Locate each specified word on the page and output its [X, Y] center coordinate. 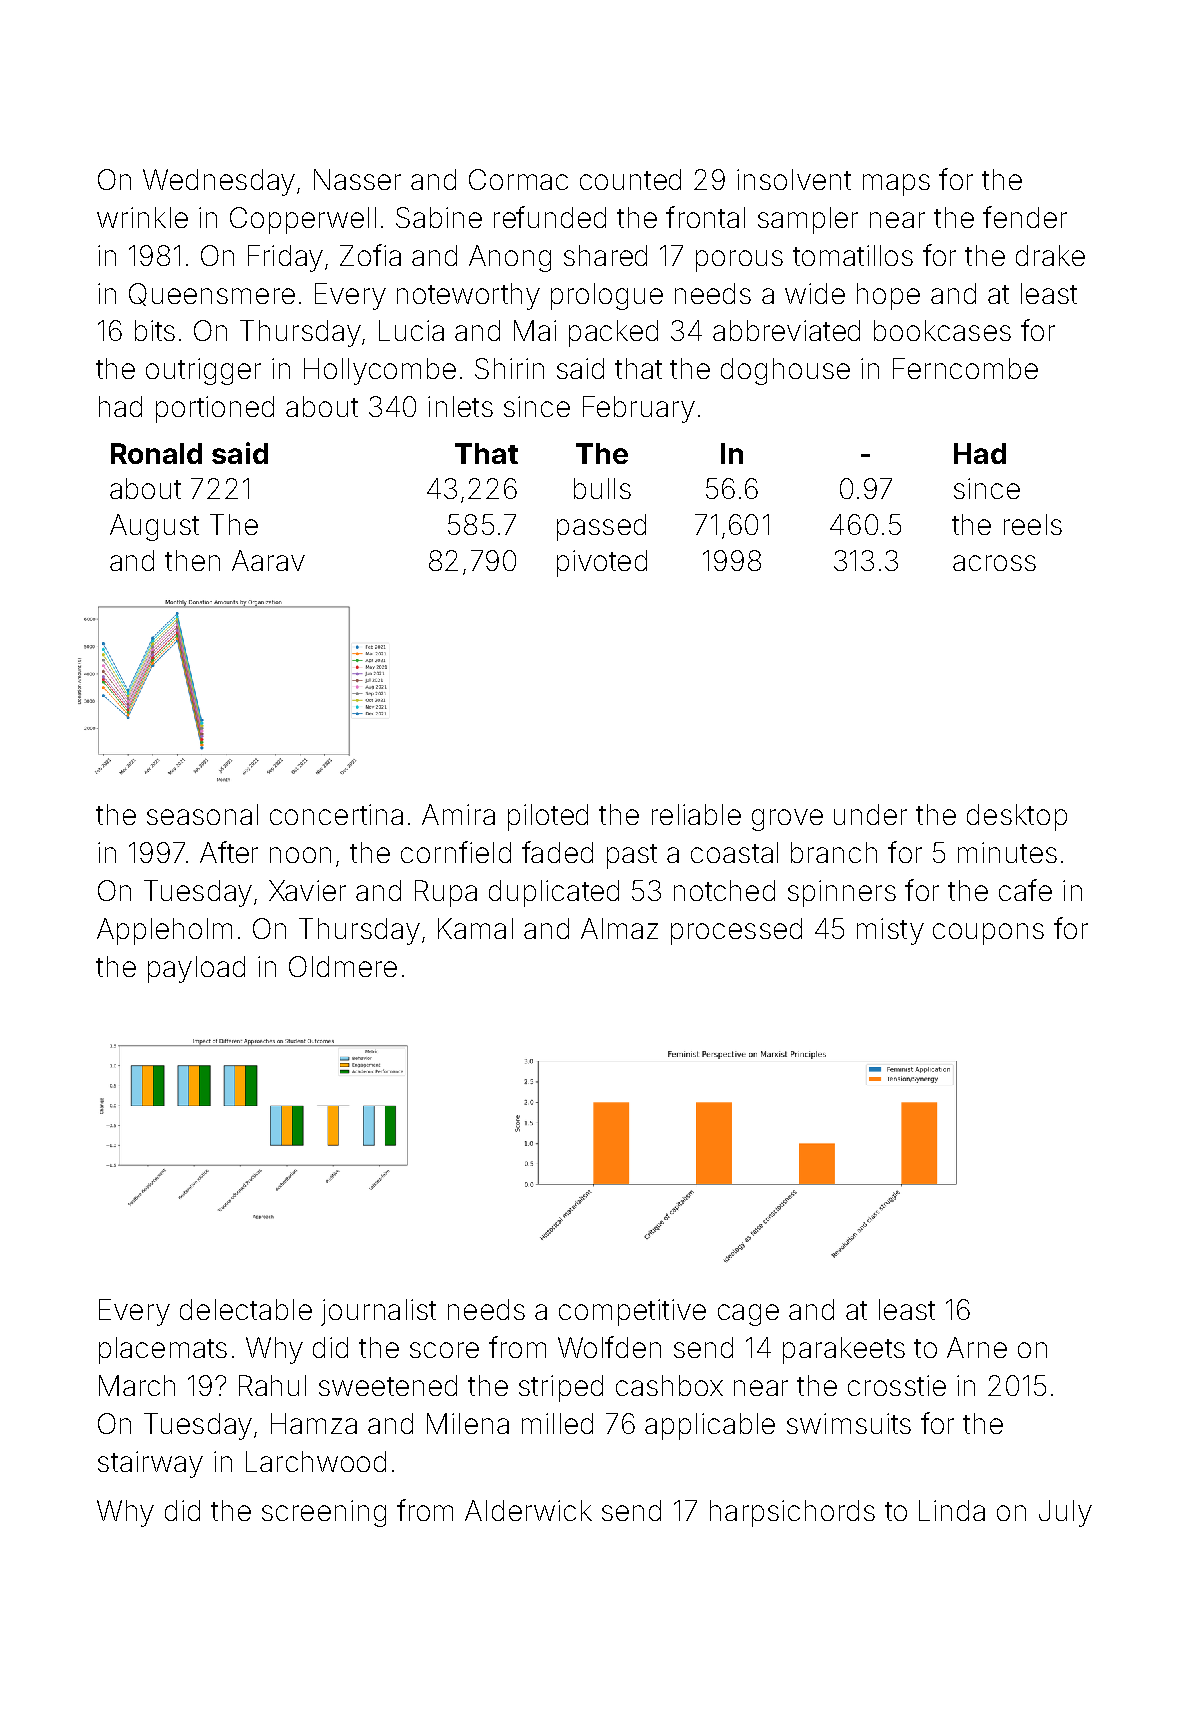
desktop [1017, 817]
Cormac [518, 179]
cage [748, 1315]
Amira [458, 814]
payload [196, 969]
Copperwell [303, 220]
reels [1033, 524]
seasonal [202, 814]
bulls [602, 488]
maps [896, 185]
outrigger [203, 371]
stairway [150, 1464]
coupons [988, 934]
